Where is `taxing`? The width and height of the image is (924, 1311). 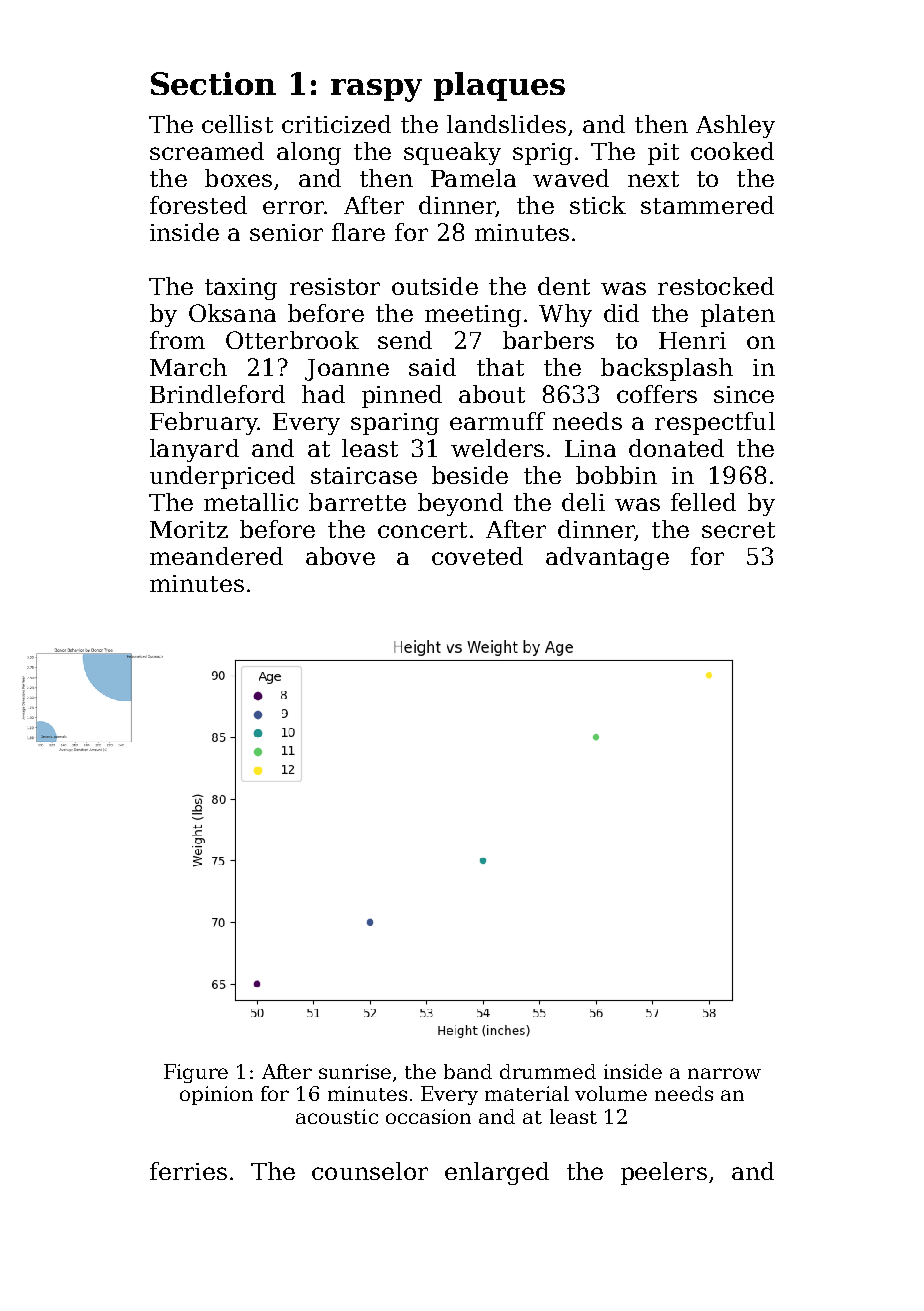 taxing is located at coordinates (241, 289).
